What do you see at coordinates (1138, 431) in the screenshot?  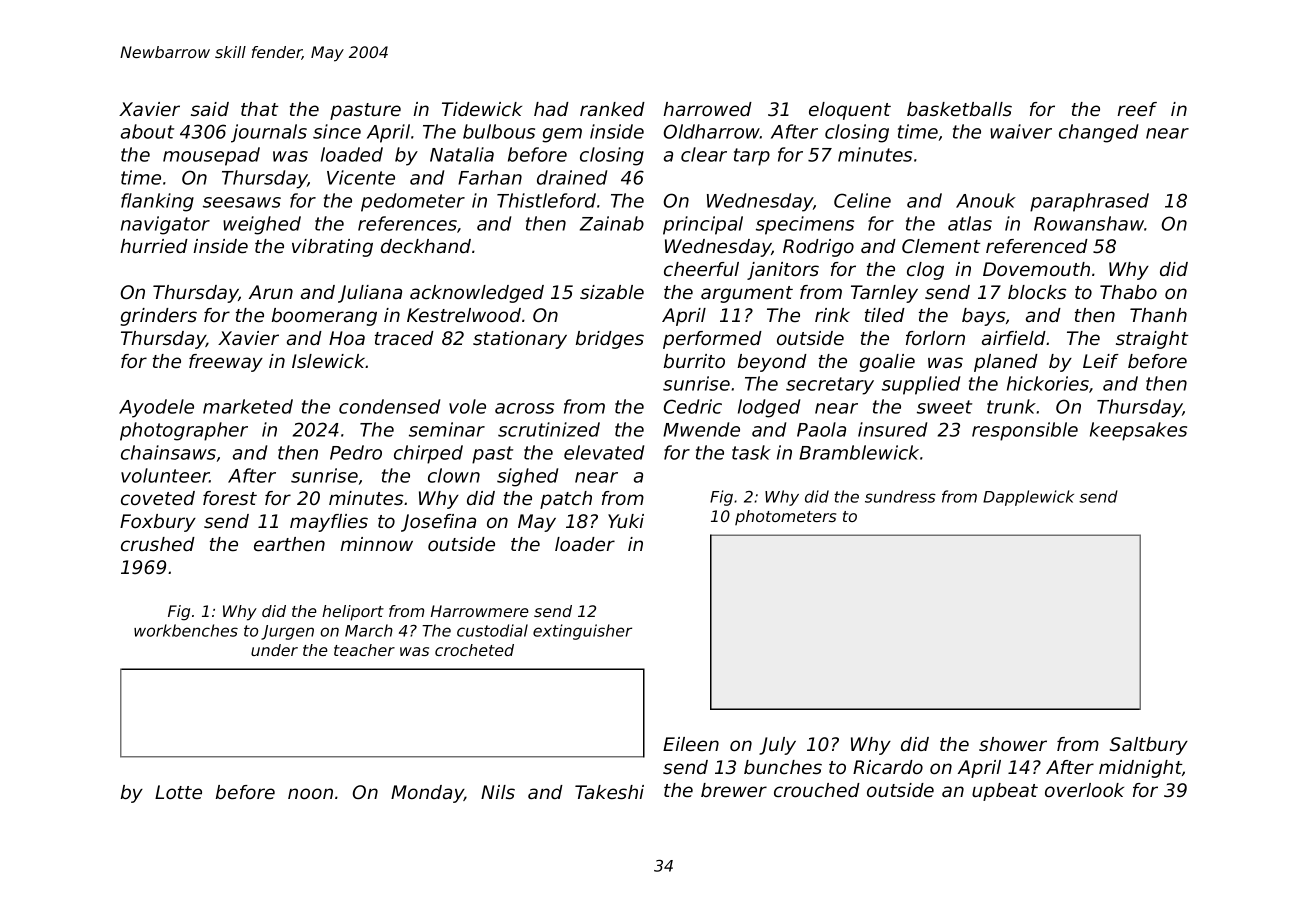 I see `keepsakes` at bounding box center [1138, 431].
